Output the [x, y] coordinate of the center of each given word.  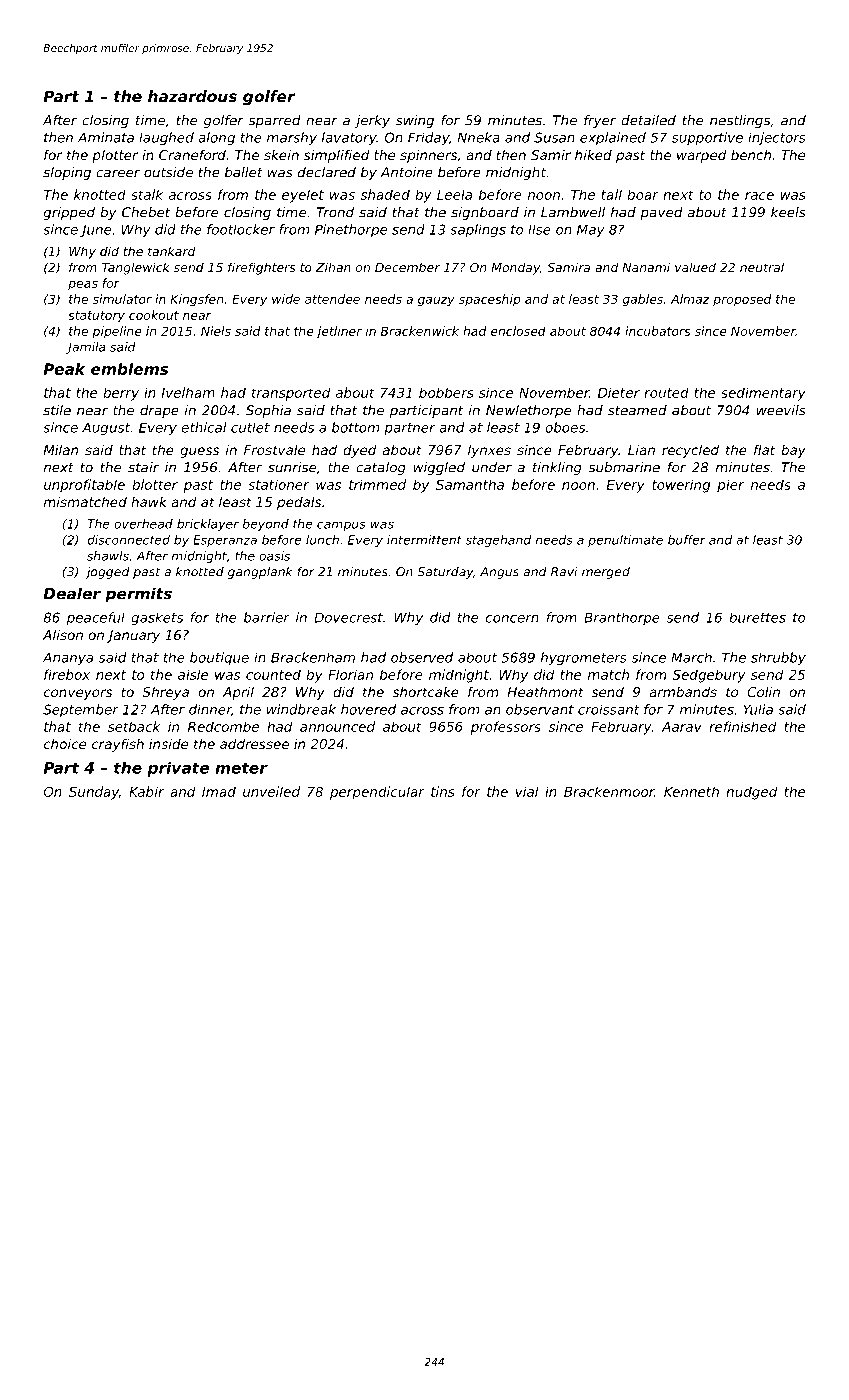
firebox [67, 674]
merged [606, 573]
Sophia [268, 411]
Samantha [470, 484]
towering [681, 486]
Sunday [94, 793]
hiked [593, 154]
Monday [515, 268]
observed [422, 657]
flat [764, 449]
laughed [166, 139]
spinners [428, 156]
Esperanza [225, 541]
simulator [122, 299]
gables [642, 300]
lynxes [489, 451]
